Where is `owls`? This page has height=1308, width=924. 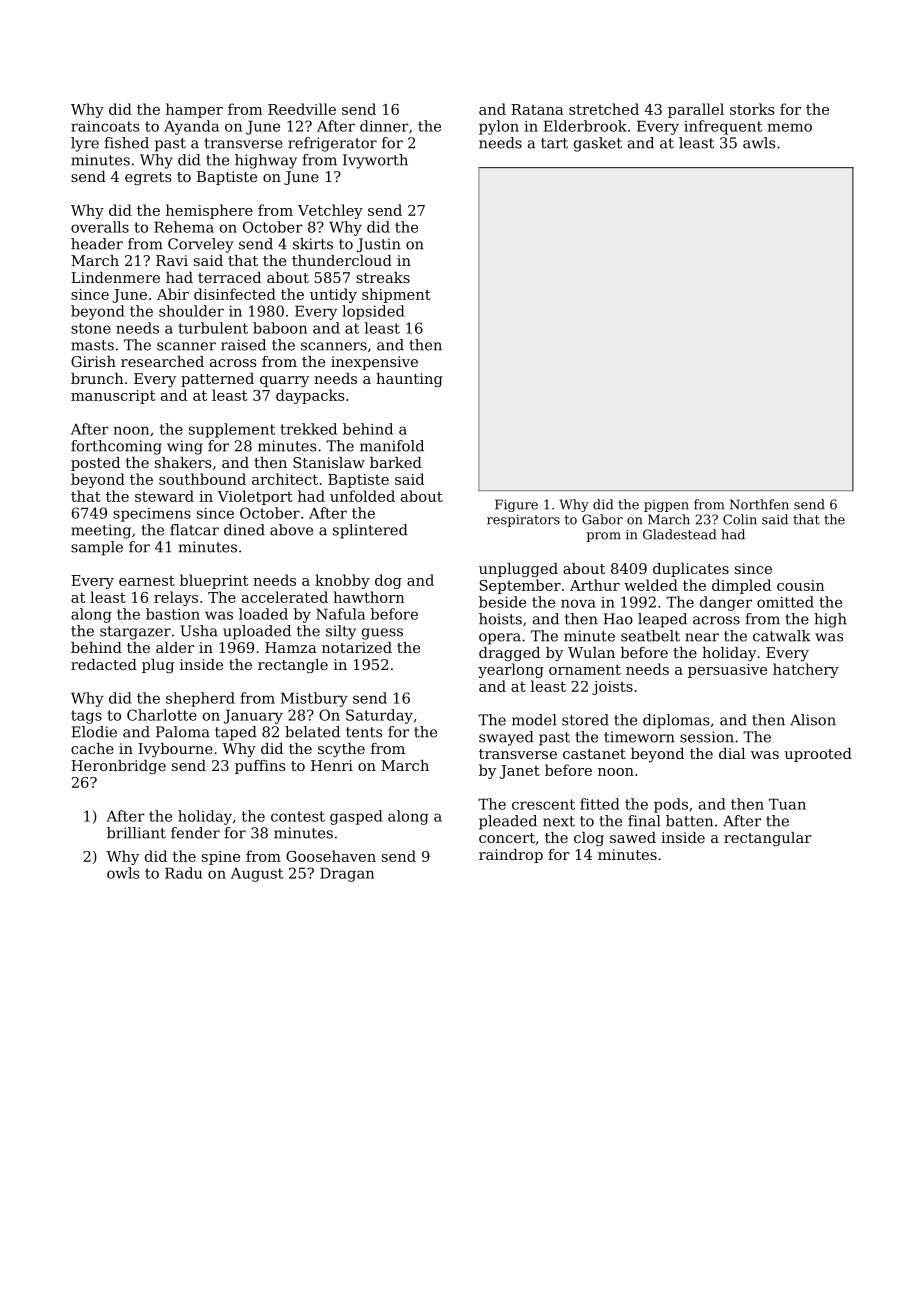 owls is located at coordinates (123, 873).
